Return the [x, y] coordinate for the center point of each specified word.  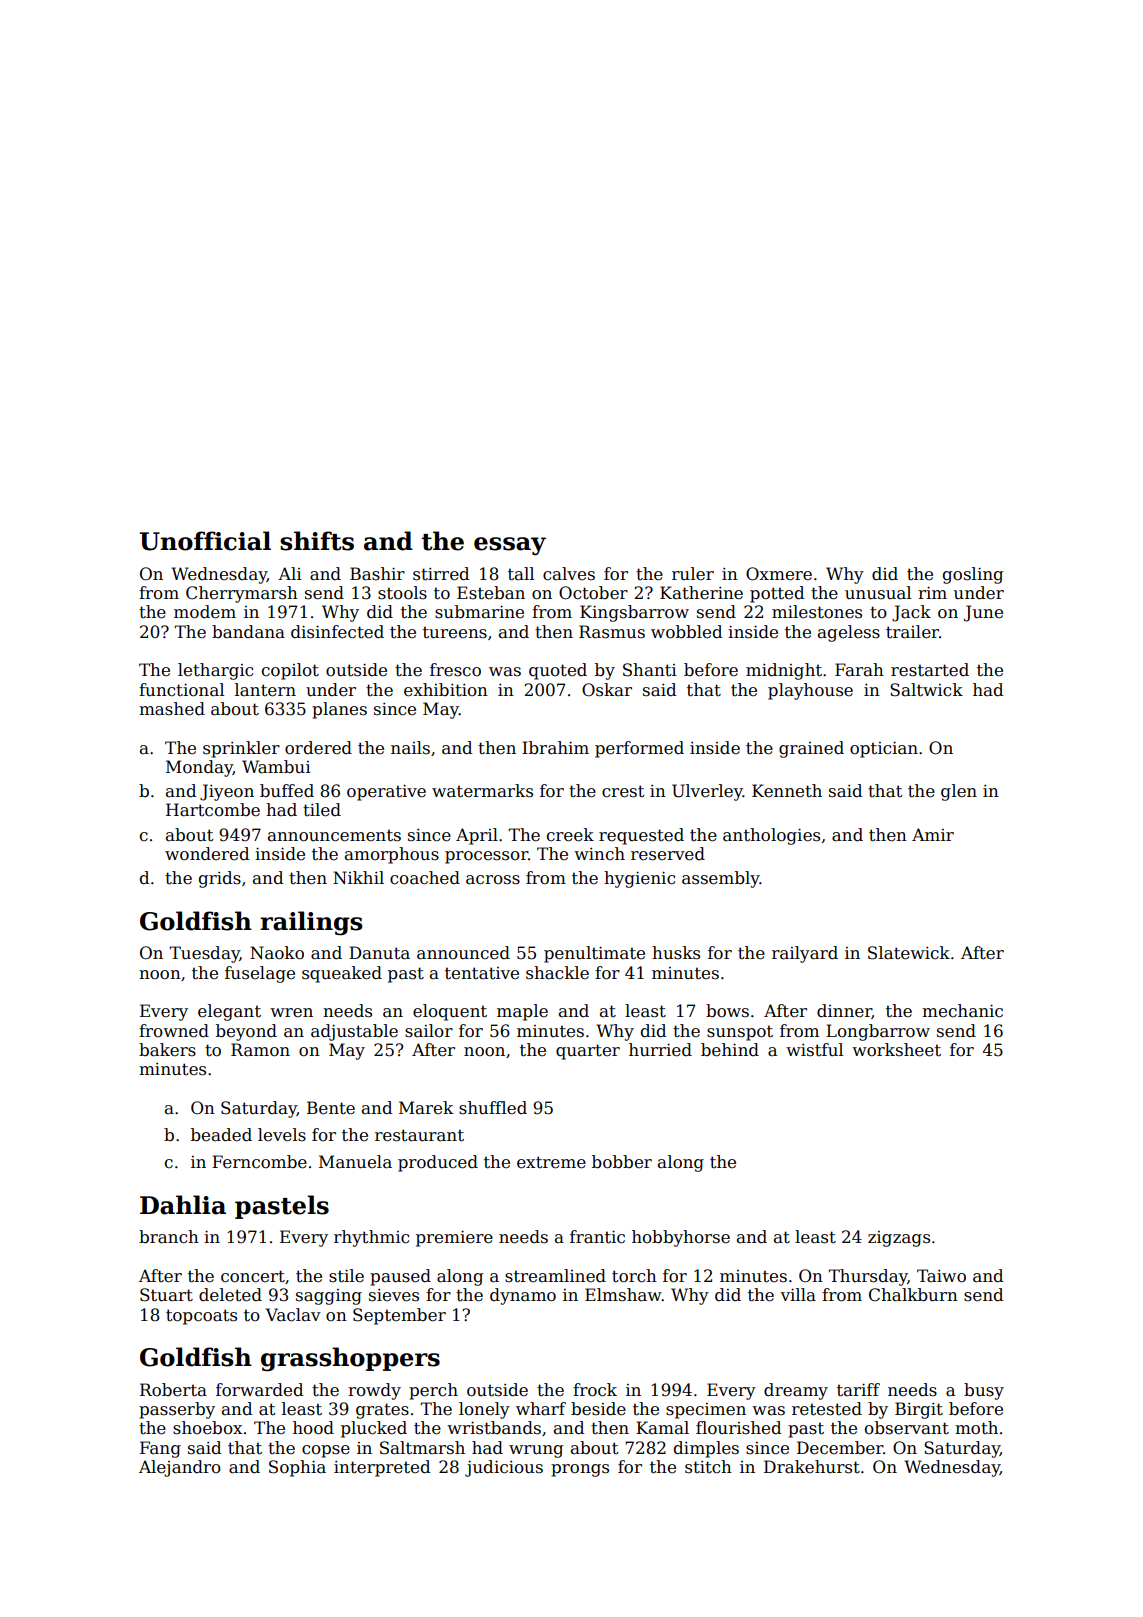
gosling [973, 575]
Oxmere [779, 574]
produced [438, 1163]
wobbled [687, 632]
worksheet [896, 1050]
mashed [172, 709]
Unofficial [205, 541]
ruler [693, 574]
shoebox [208, 1428]
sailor [429, 1031]
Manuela [355, 1162]
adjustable [354, 1032]
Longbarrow [878, 1032]
